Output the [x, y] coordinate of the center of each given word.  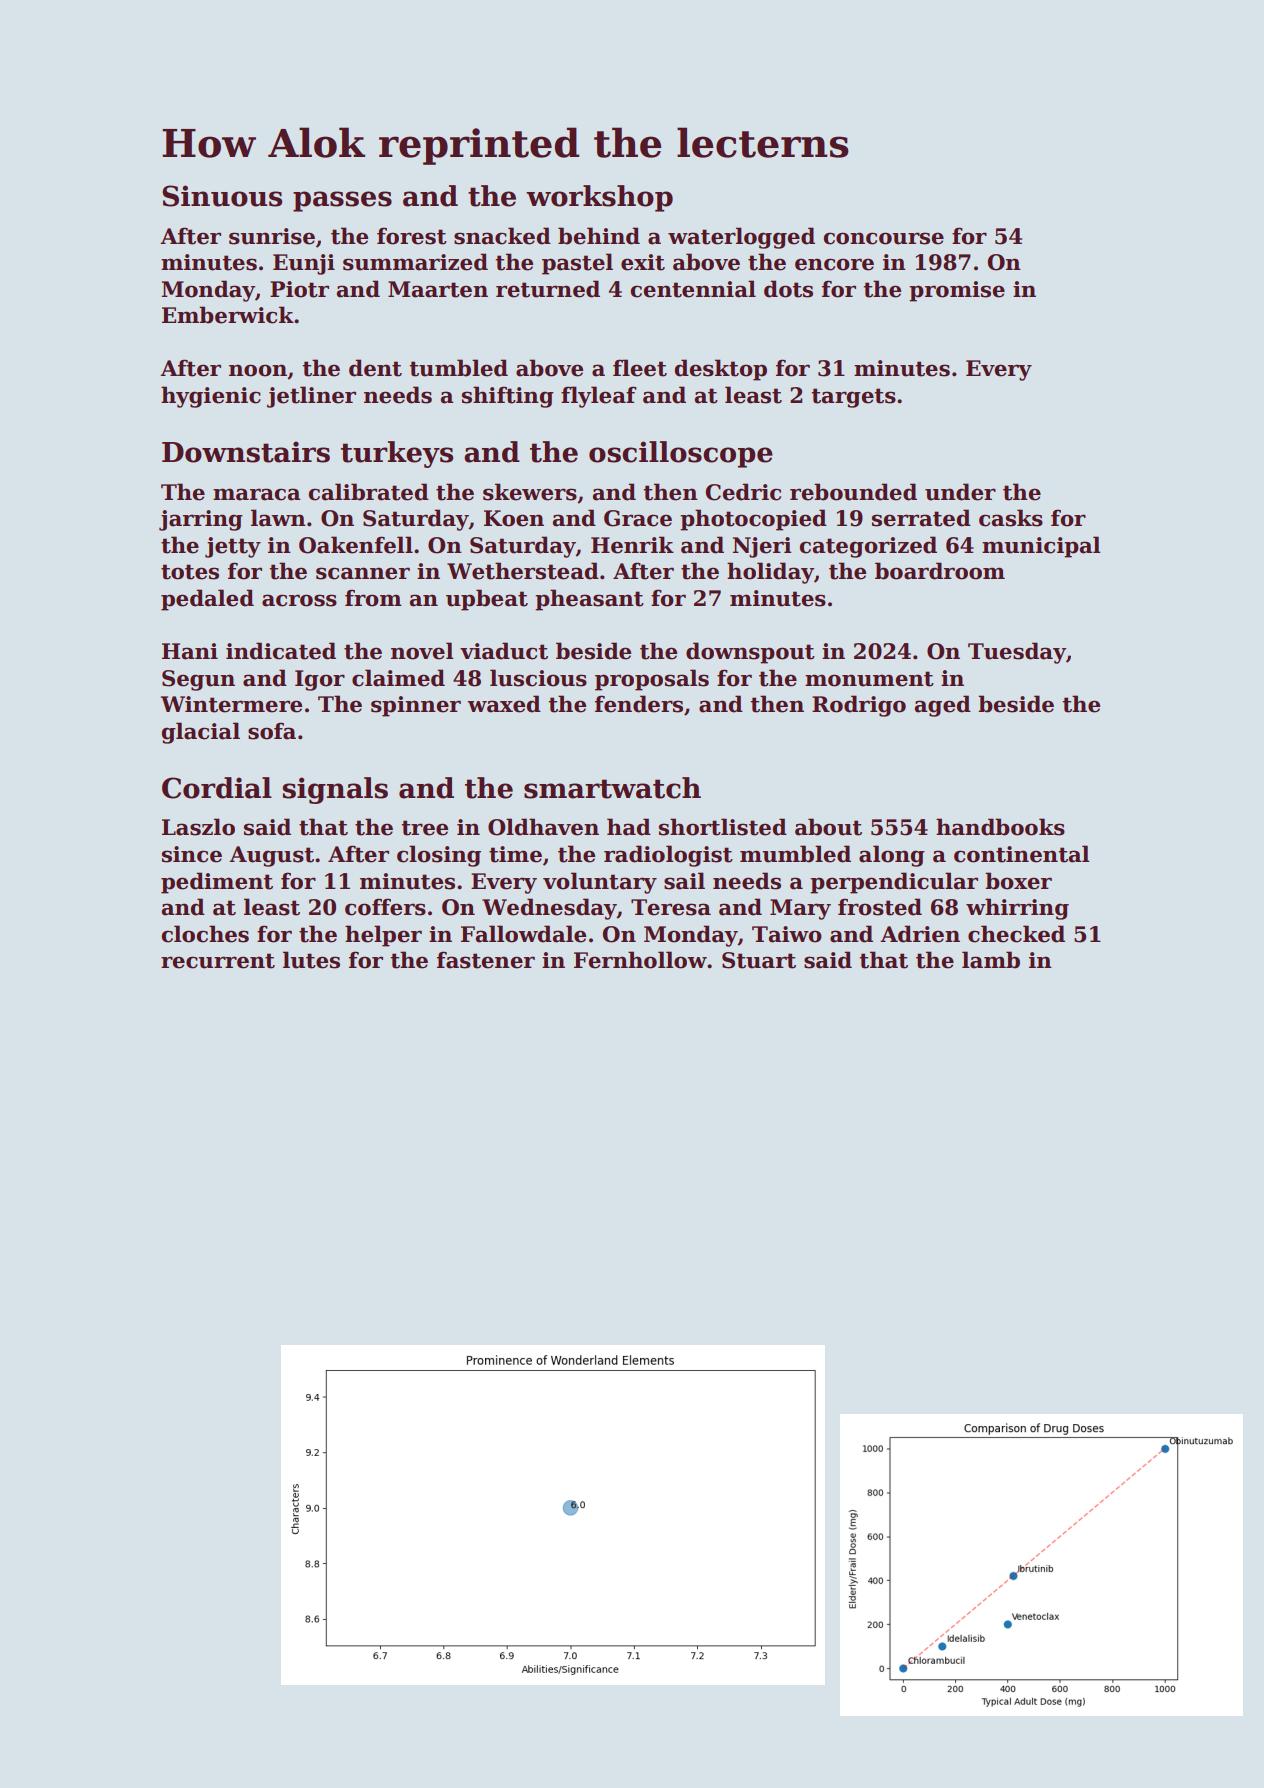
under [960, 492]
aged [943, 706]
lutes [311, 960]
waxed [504, 704]
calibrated [368, 492]
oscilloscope [681, 454]
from [373, 598]
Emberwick [228, 315]
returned [548, 289]
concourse [883, 238]
